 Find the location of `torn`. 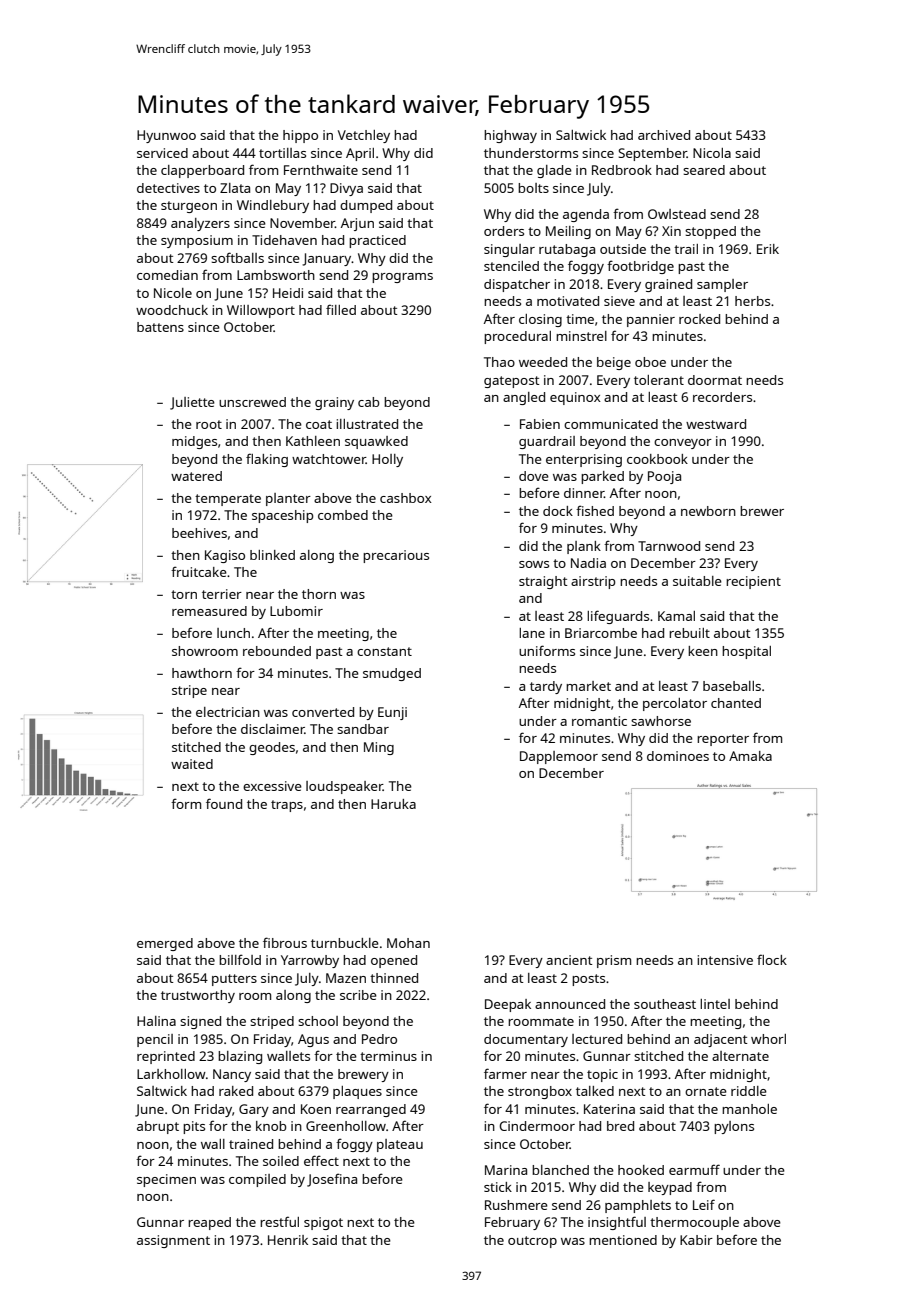

torn is located at coordinates (184, 594).
